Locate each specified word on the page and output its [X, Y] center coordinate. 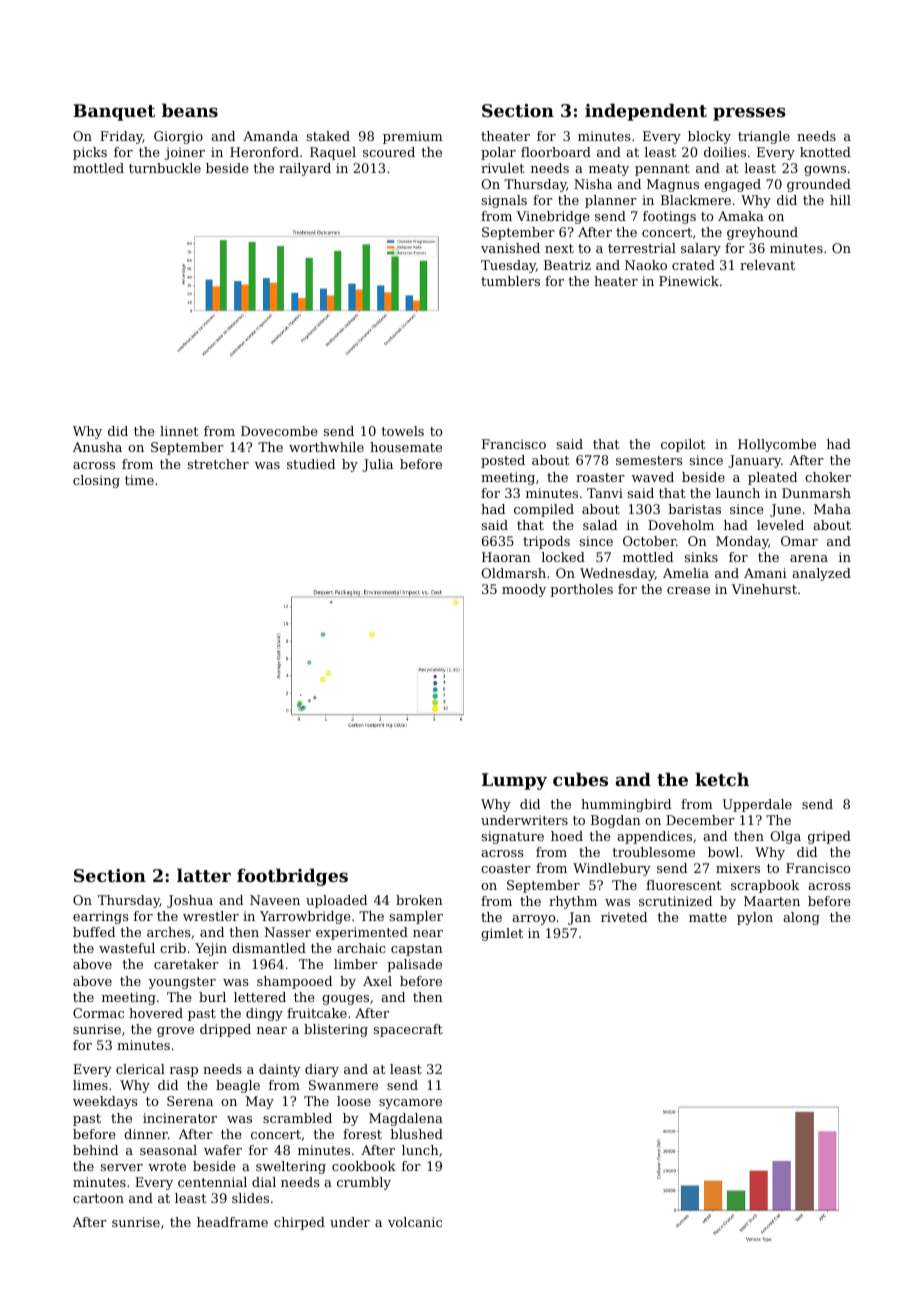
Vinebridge [553, 217]
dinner [146, 1134]
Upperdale [757, 805]
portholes [581, 590]
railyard [305, 169]
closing [96, 481]
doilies [725, 152]
